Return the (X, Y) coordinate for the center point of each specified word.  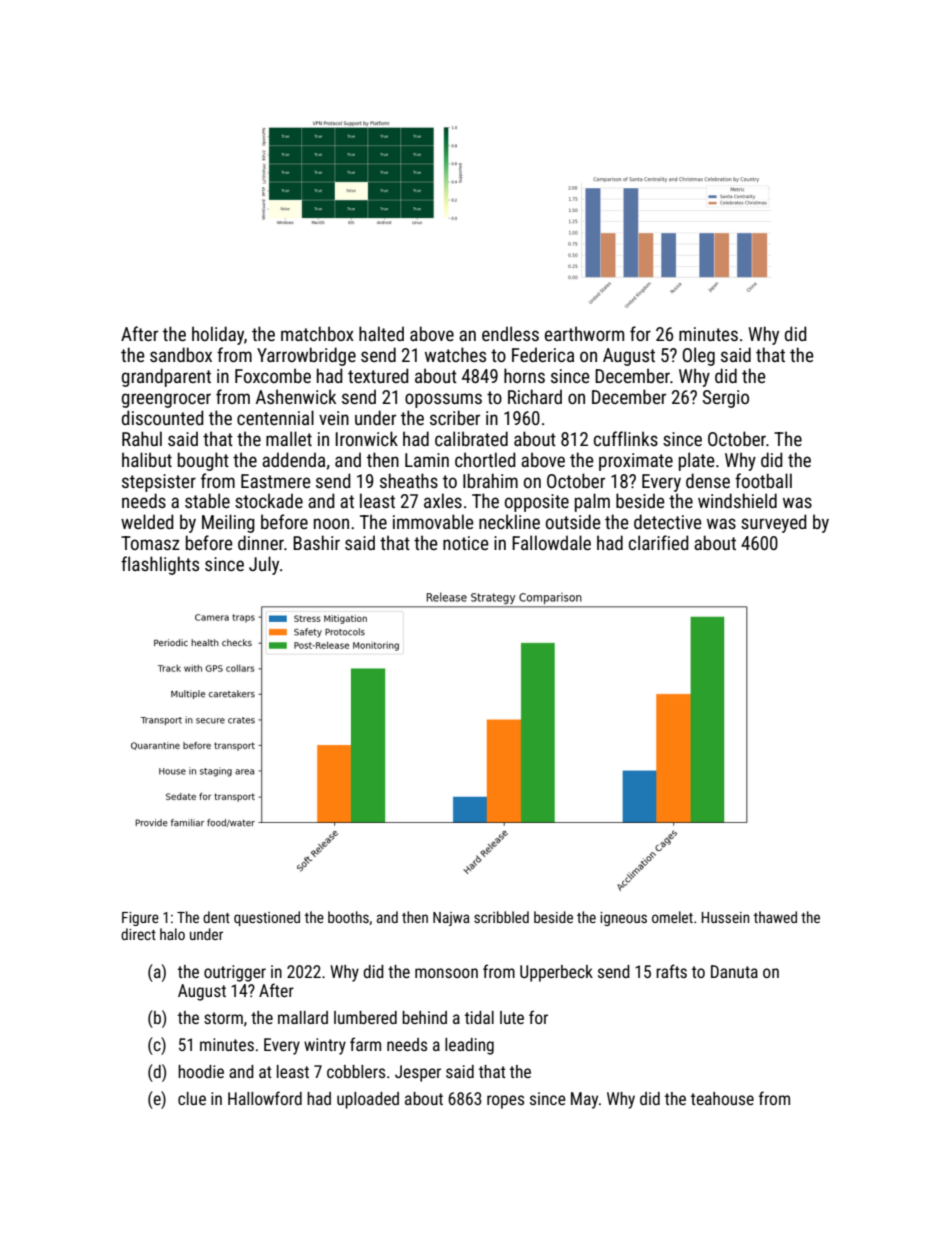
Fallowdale (551, 542)
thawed (775, 917)
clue (192, 1098)
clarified (659, 542)
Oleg (698, 356)
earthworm (584, 333)
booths (348, 917)
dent (216, 917)
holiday (218, 335)
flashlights (160, 565)
